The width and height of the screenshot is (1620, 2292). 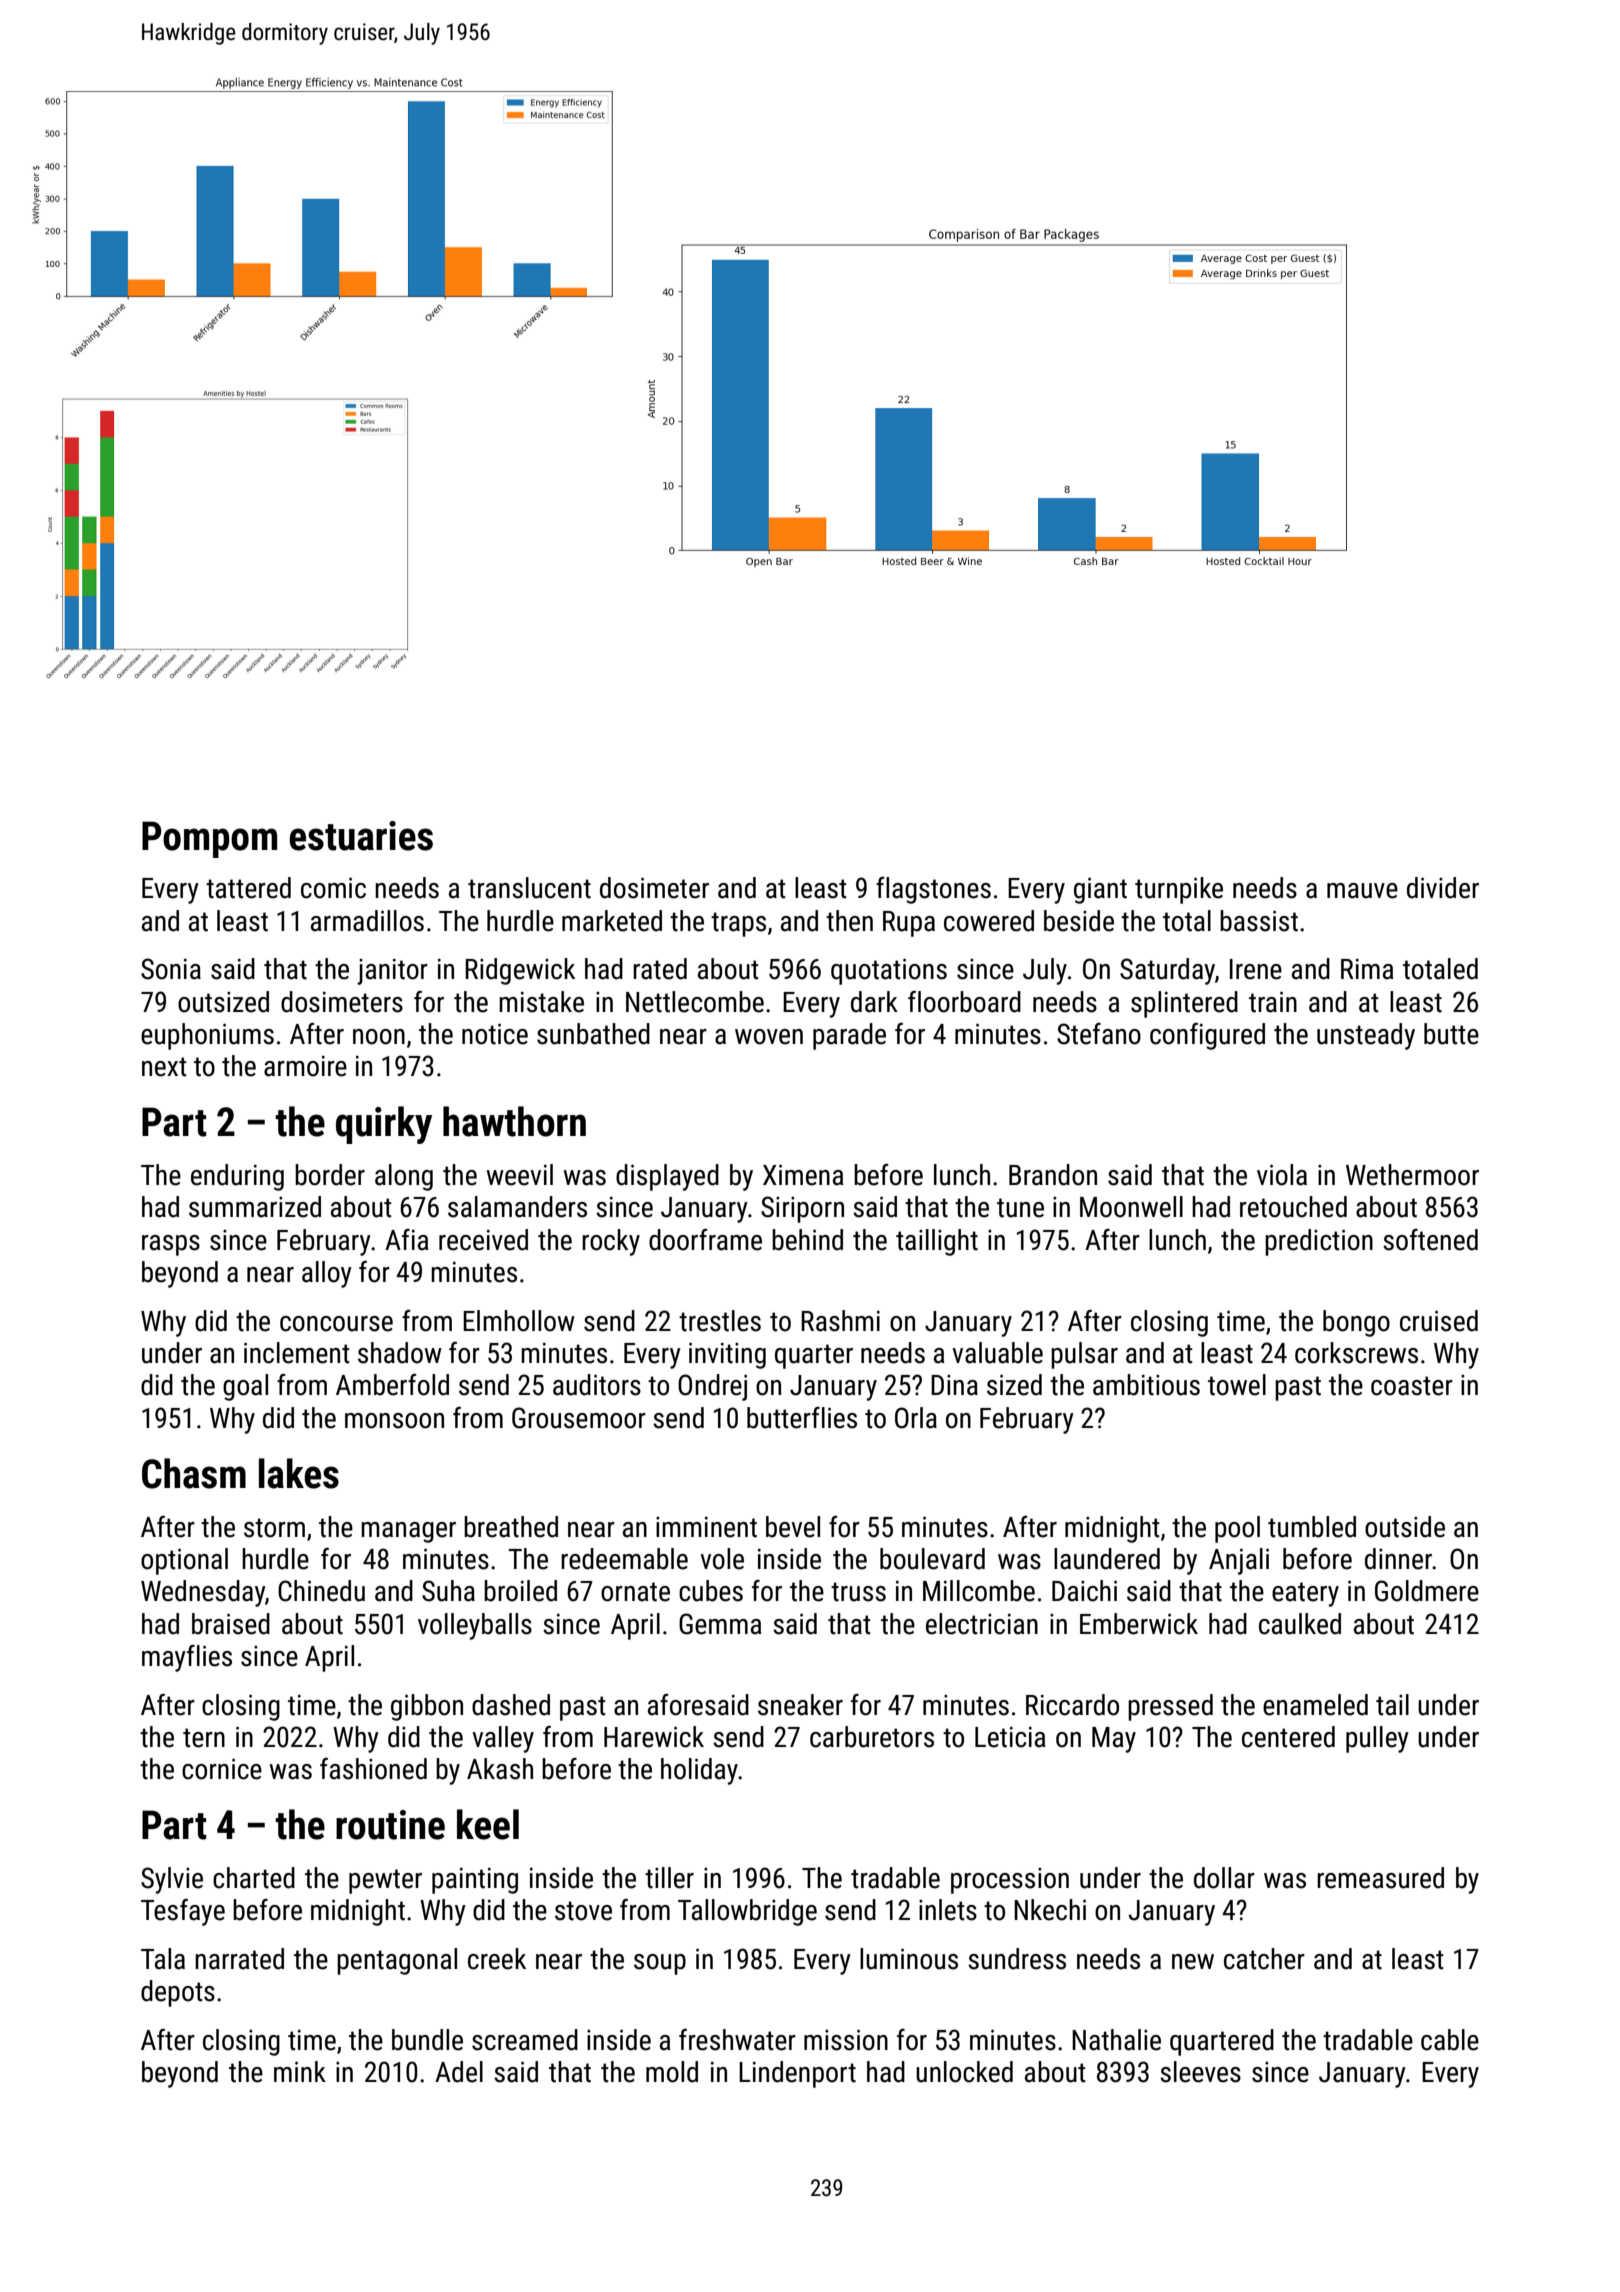 What do you see at coordinates (1179, 890) in the screenshot?
I see `turnpike` at bounding box center [1179, 890].
